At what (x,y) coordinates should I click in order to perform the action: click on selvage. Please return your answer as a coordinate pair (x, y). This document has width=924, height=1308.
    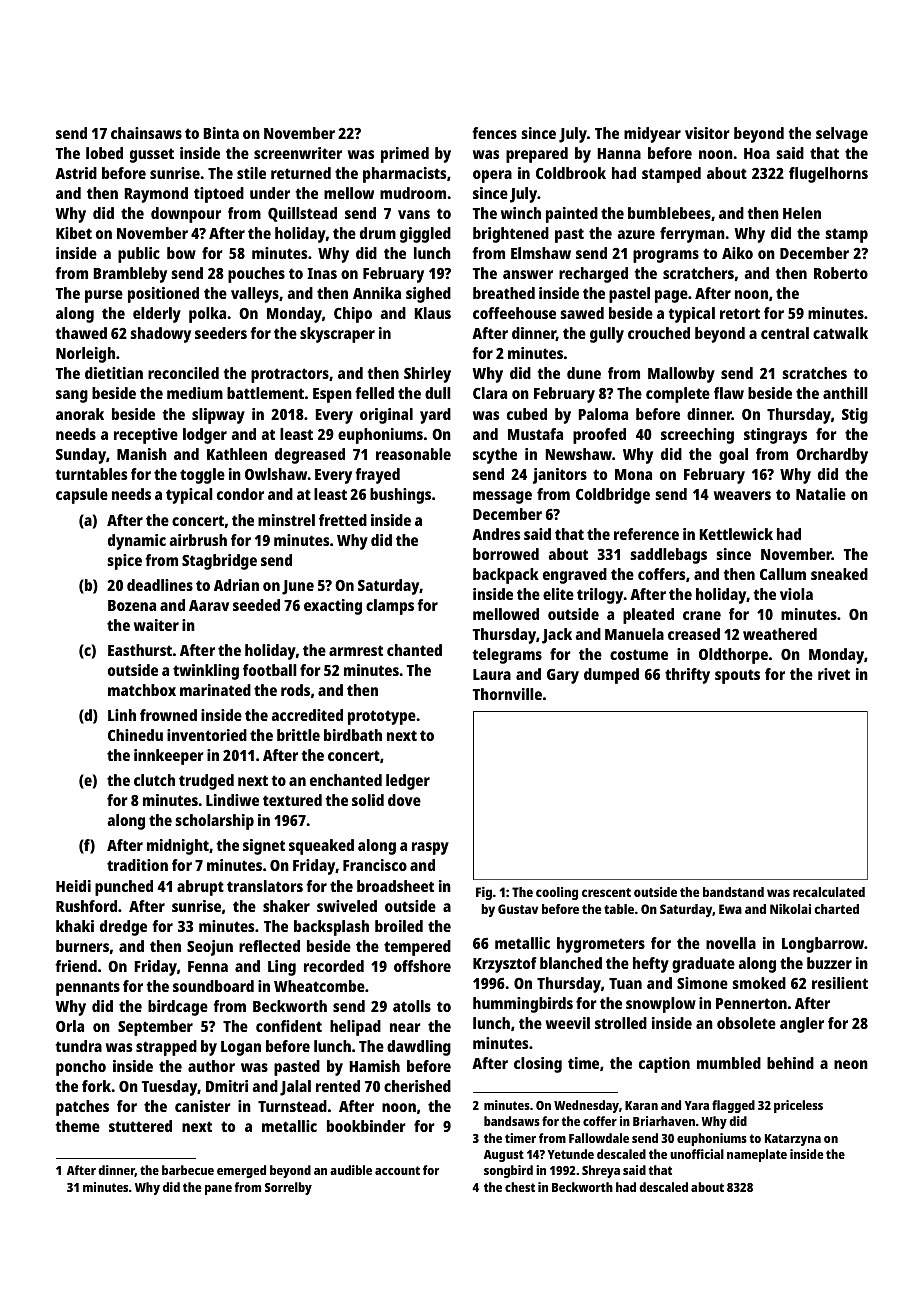
    Looking at the image, I should click on (842, 135).
